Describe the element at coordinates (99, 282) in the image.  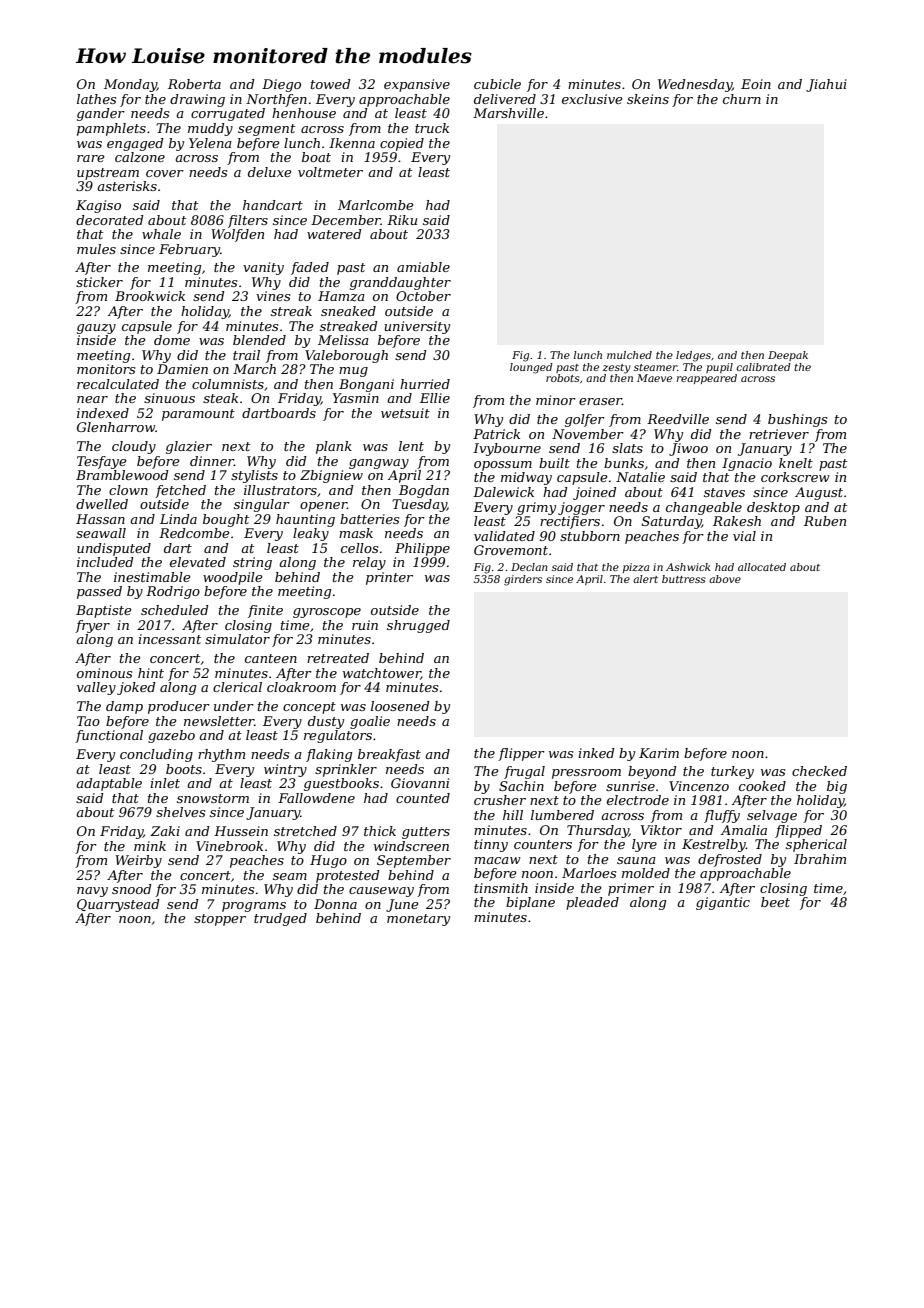
I see `sticker` at that location.
